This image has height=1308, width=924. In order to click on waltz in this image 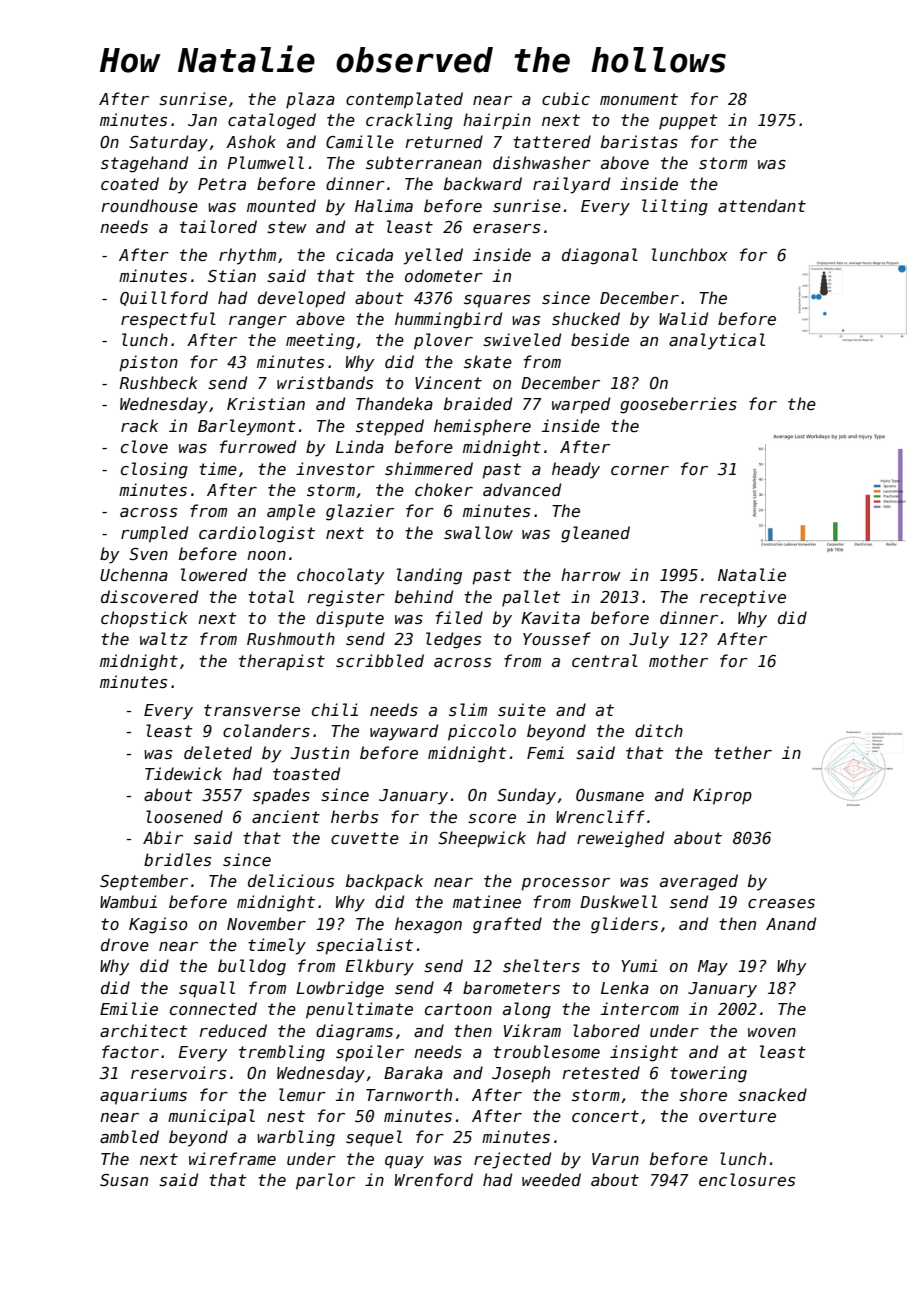, I will do `click(164, 638)`.
